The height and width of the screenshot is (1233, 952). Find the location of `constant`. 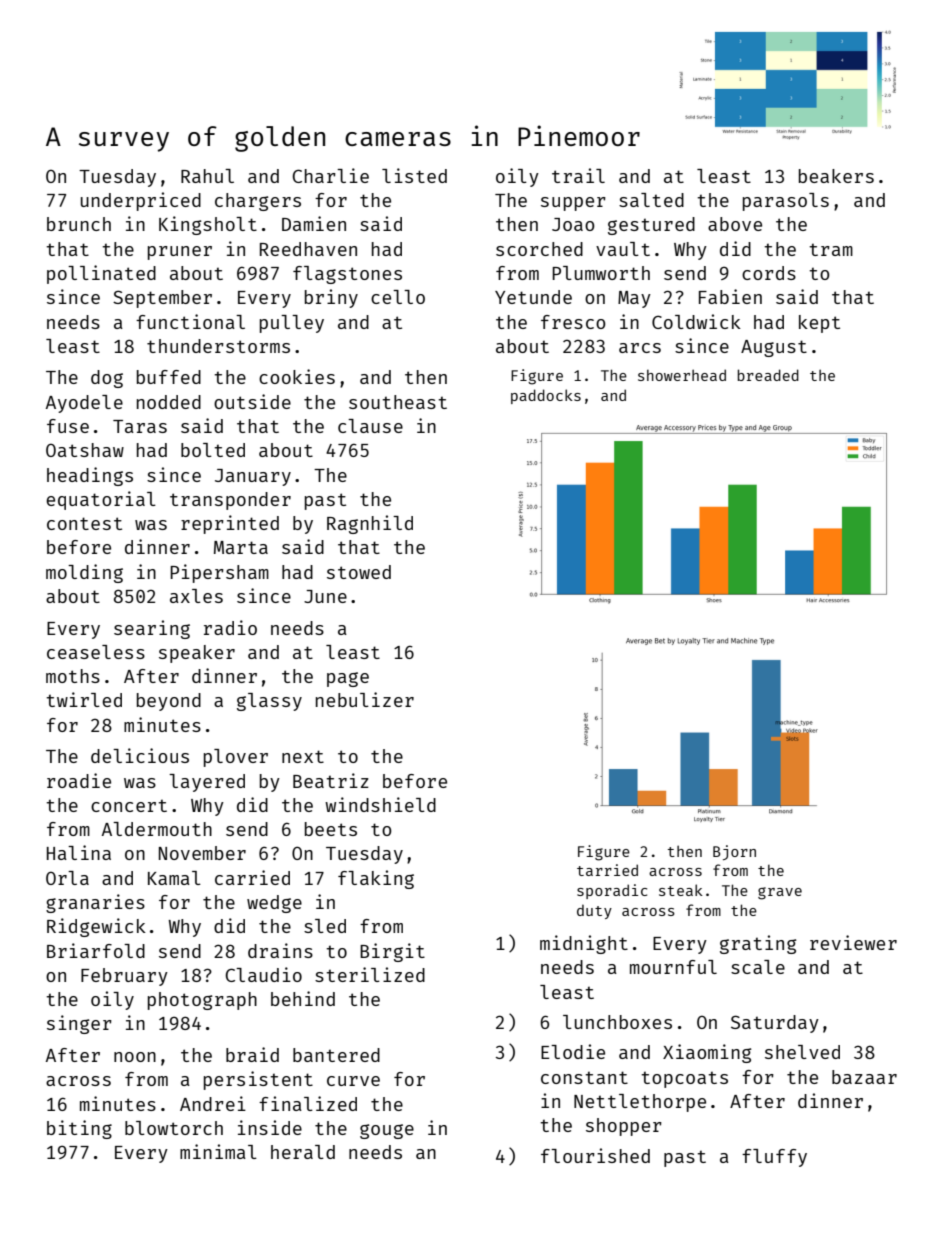

constant is located at coordinates (584, 1077).
